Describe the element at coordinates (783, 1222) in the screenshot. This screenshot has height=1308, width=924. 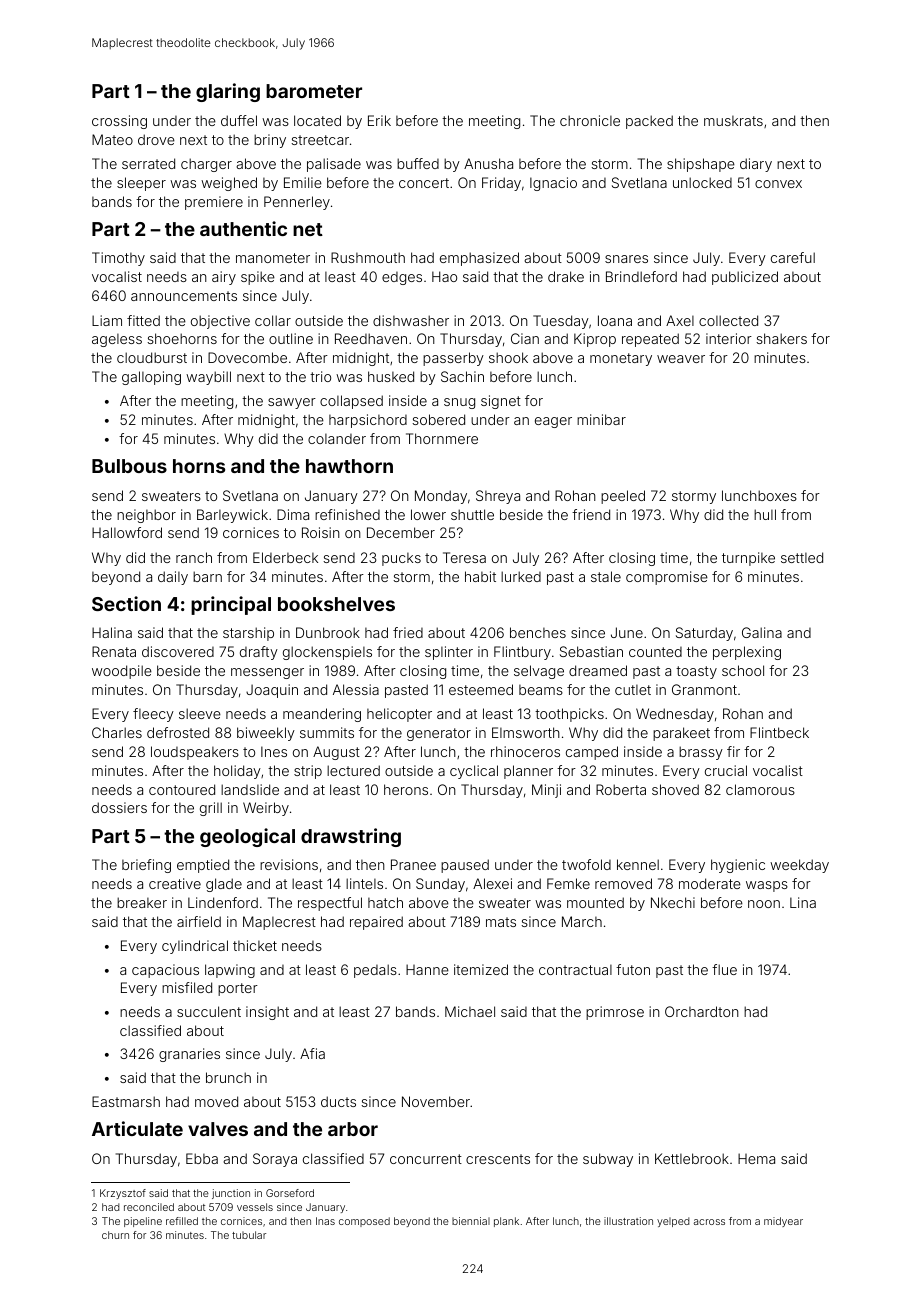
I see `midyear` at that location.
